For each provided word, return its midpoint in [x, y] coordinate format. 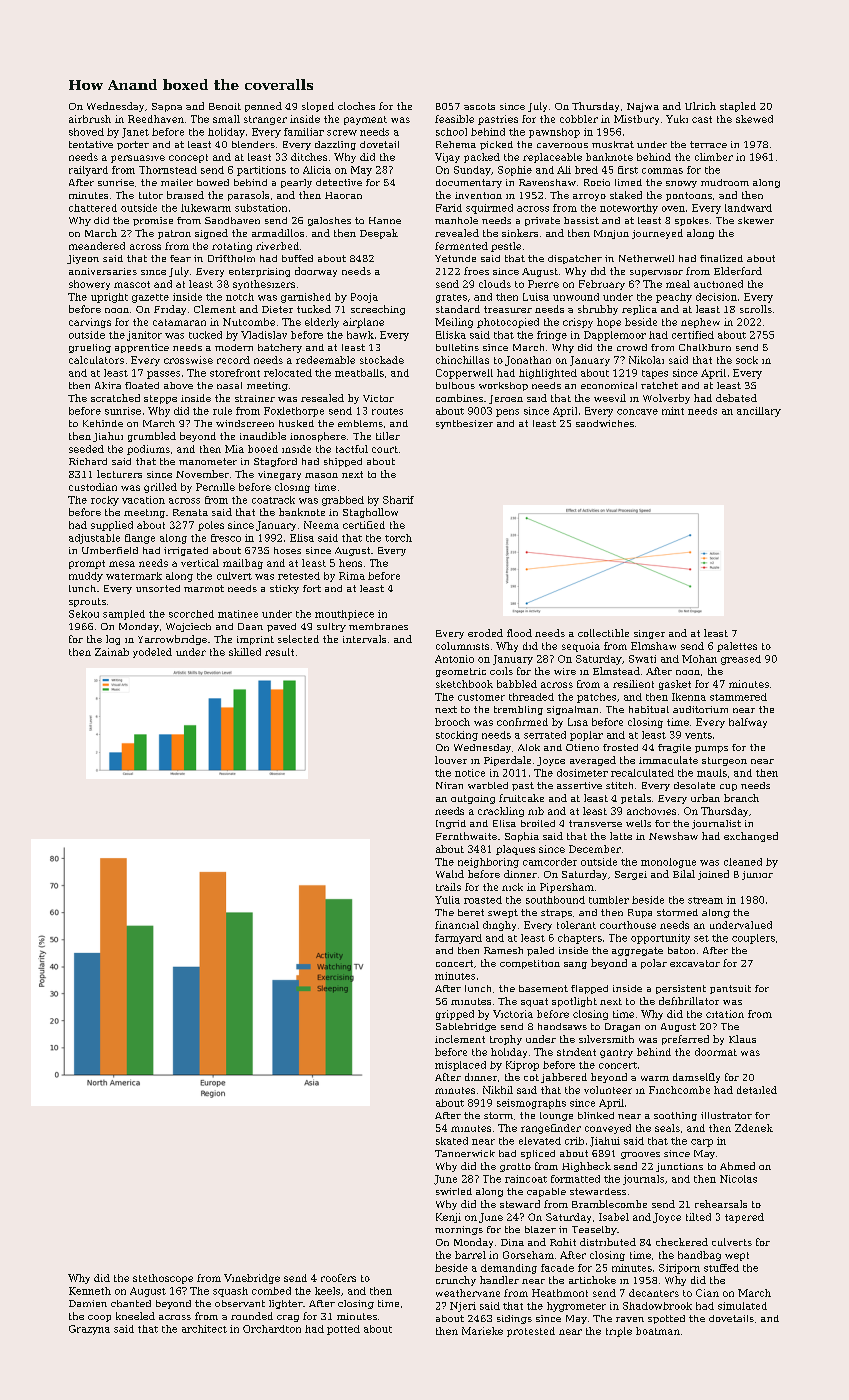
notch [240, 297]
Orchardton [272, 1329]
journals [643, 1180]
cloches [356, 106]
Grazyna [89, 1330]
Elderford [738, 271]
